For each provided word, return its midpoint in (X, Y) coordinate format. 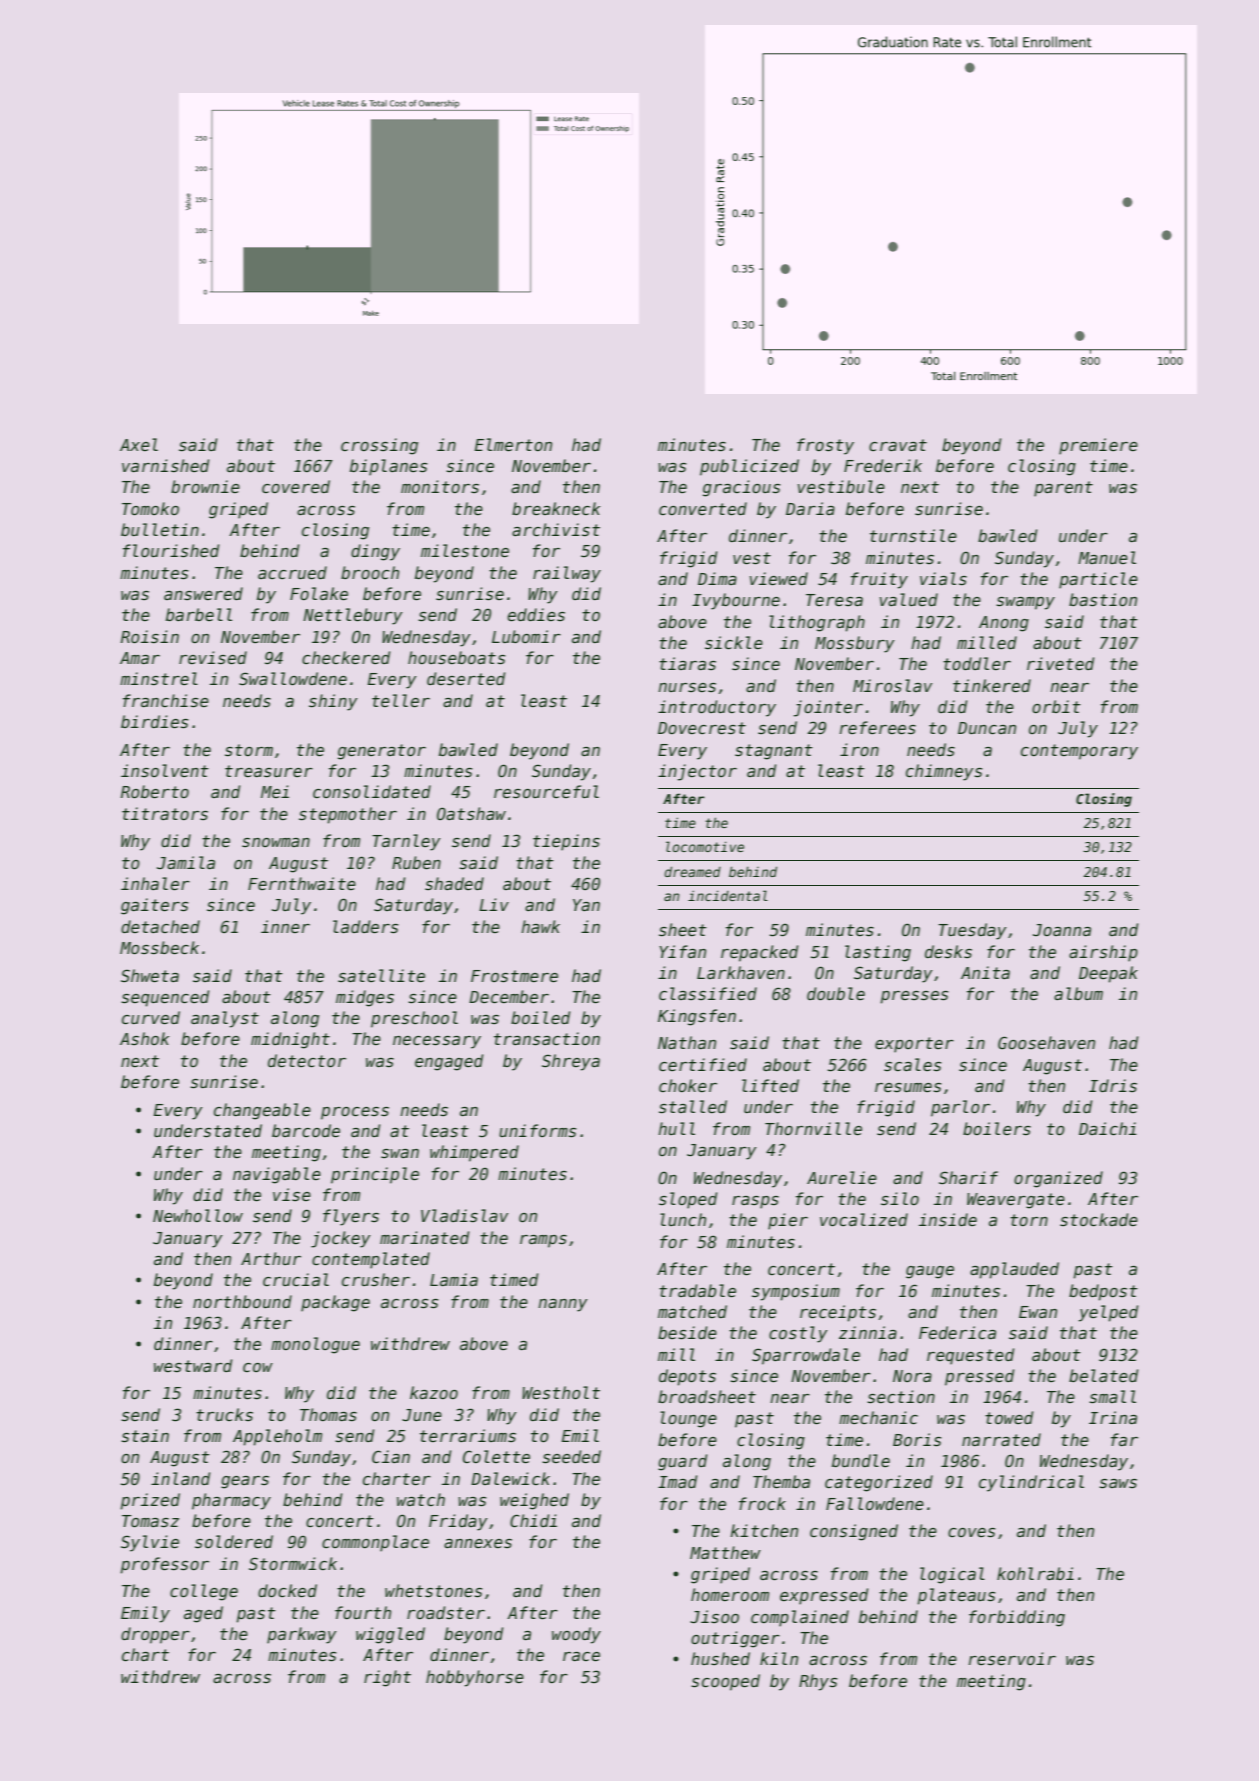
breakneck (556, 509)
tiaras (687, 663)
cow (258, 1367)
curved (151, 1017)
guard (683, 1462)
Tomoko (150, 508)
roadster (446, 1612)
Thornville (813, 1128)
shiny (333, 702)
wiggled (390, 1635)
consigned (854, 1532)
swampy (1025, 603)
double (836, 993)
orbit (1056, 706)
